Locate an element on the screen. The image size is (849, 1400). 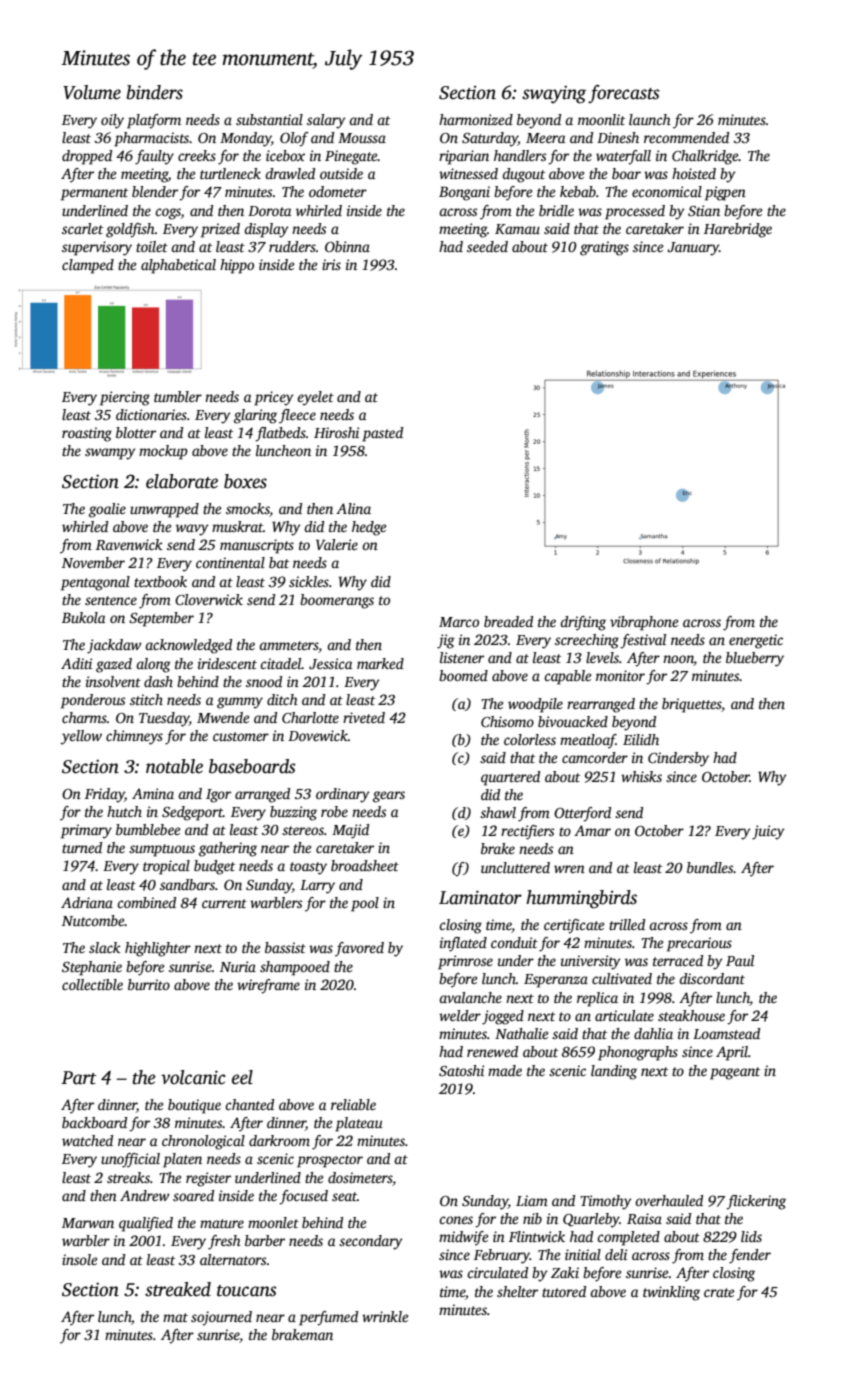
Igor is located at coordinates (218, 796).
